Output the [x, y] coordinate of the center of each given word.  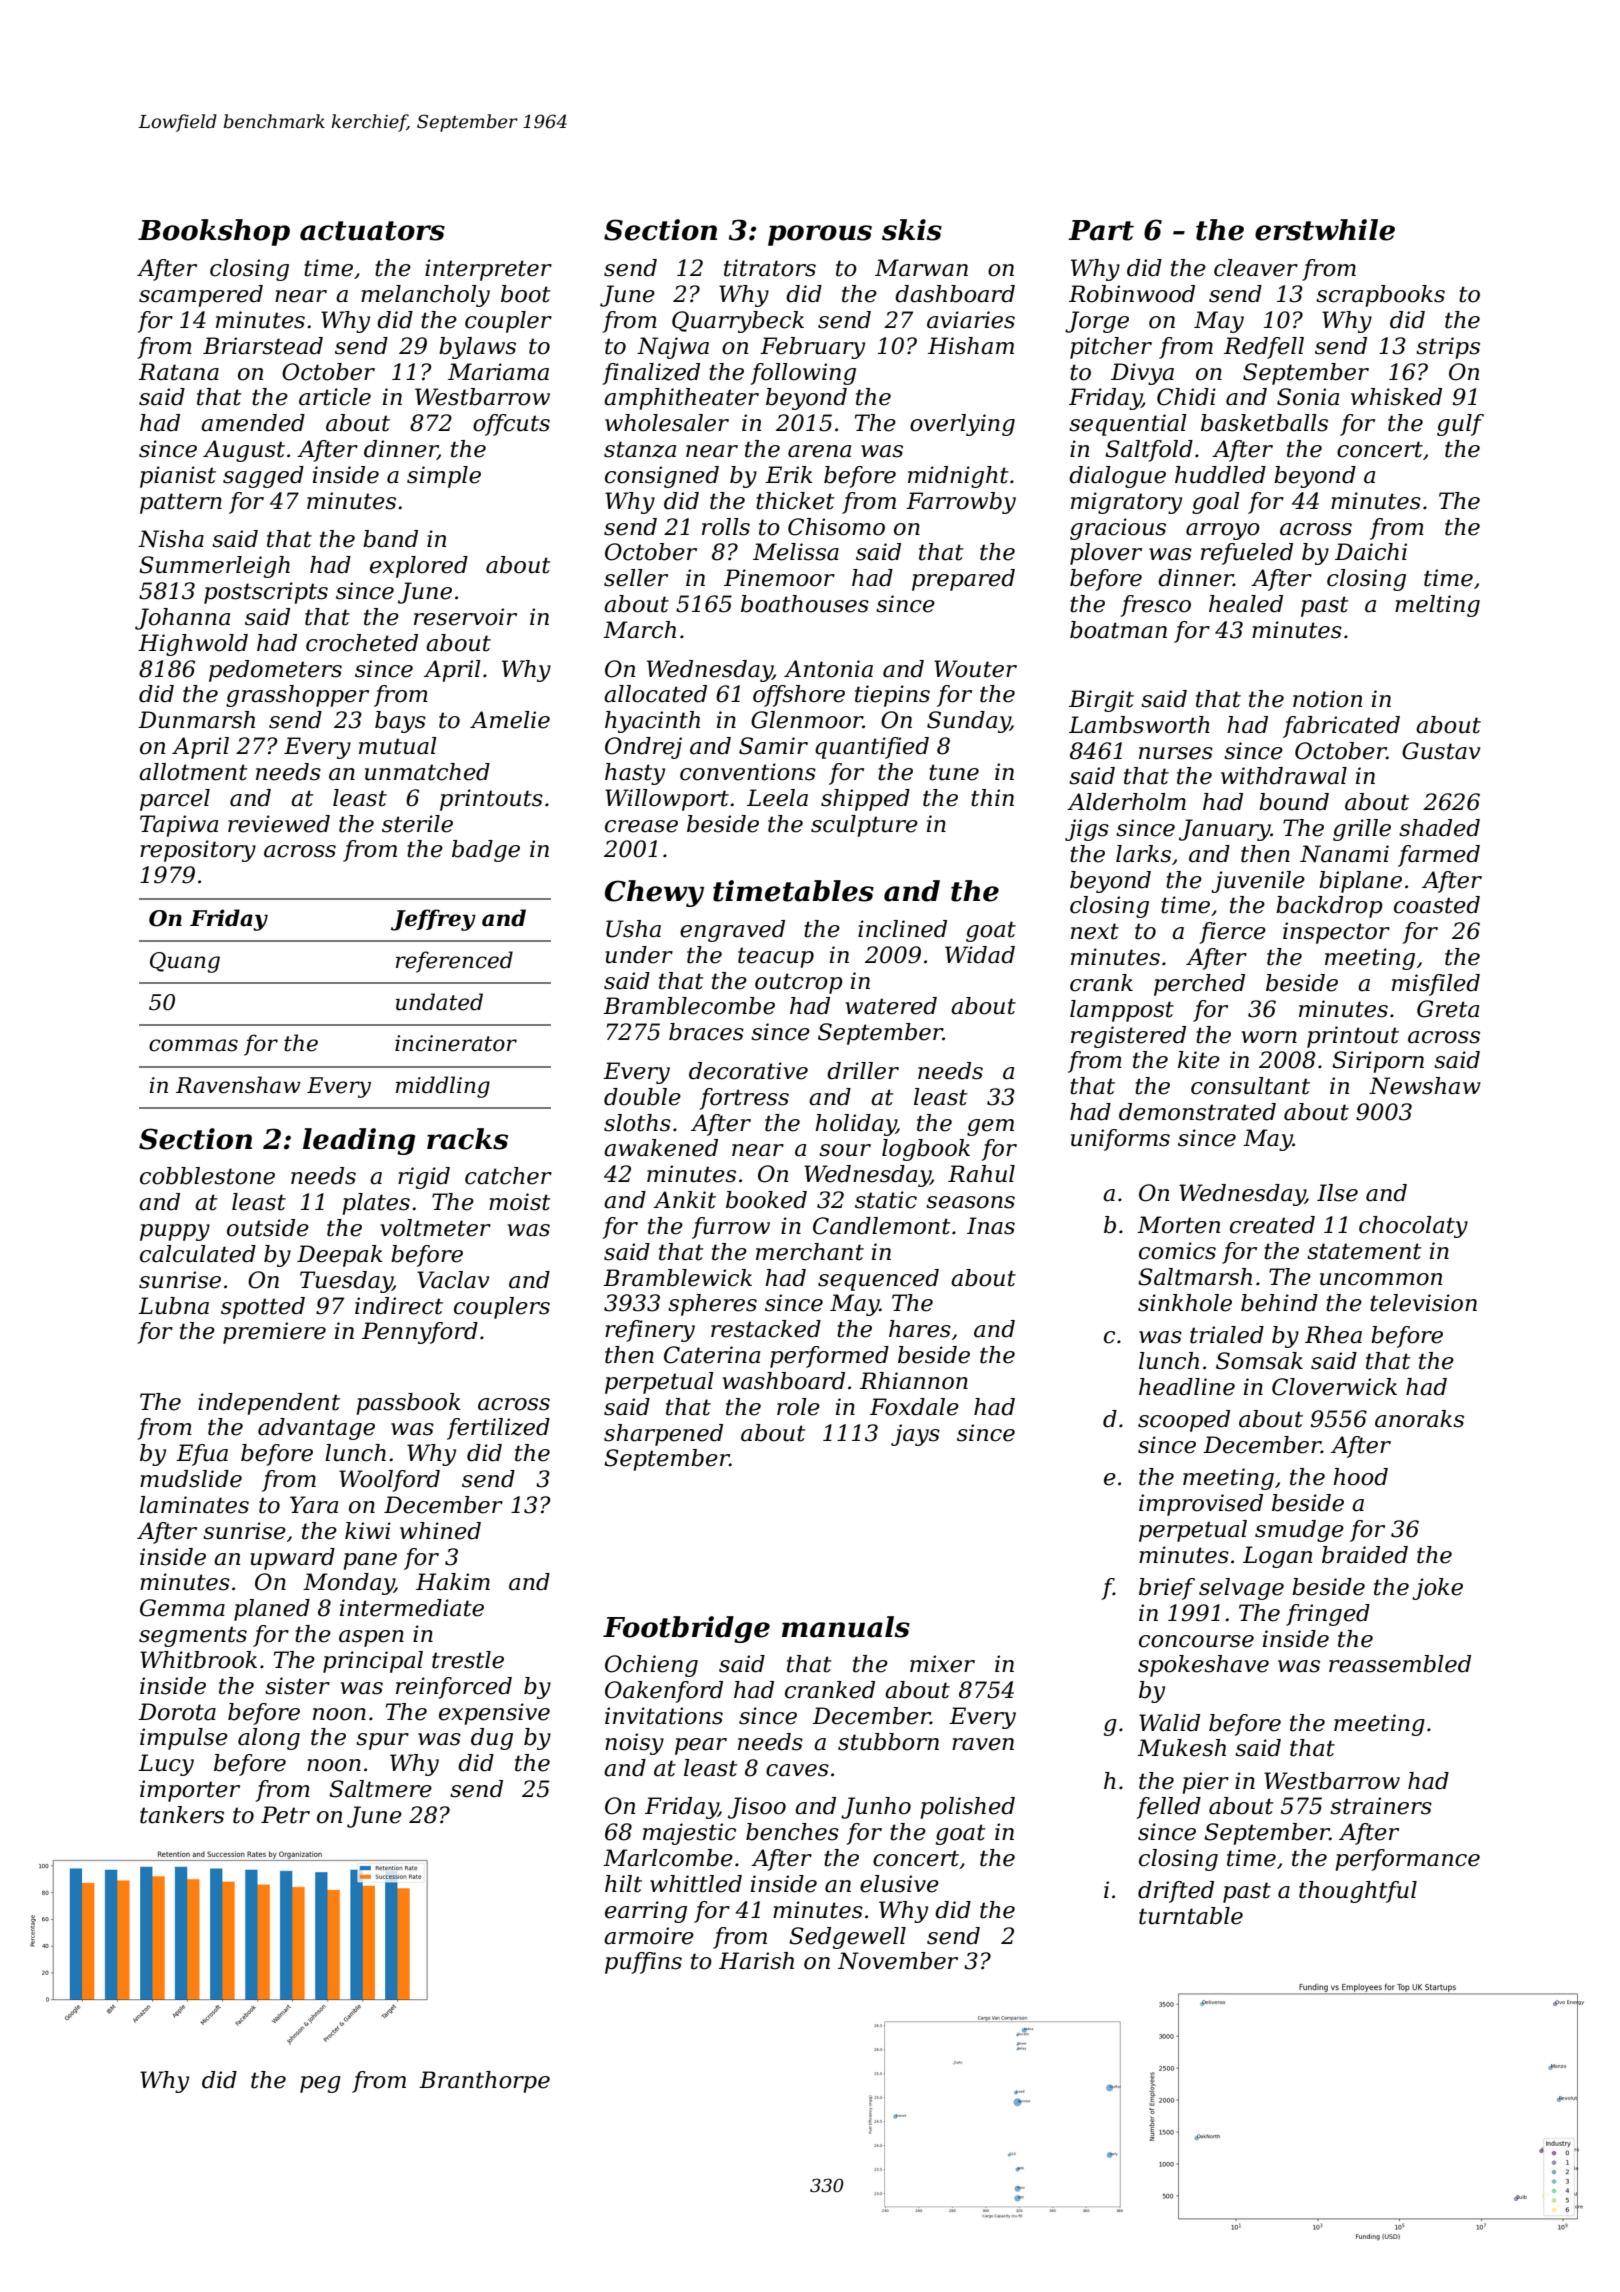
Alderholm [1126, 802]
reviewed [279, 824]
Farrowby [961, 503]
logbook [926, 1150]
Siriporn [1378, 1062]
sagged [263, 477]
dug [492, 1739]
